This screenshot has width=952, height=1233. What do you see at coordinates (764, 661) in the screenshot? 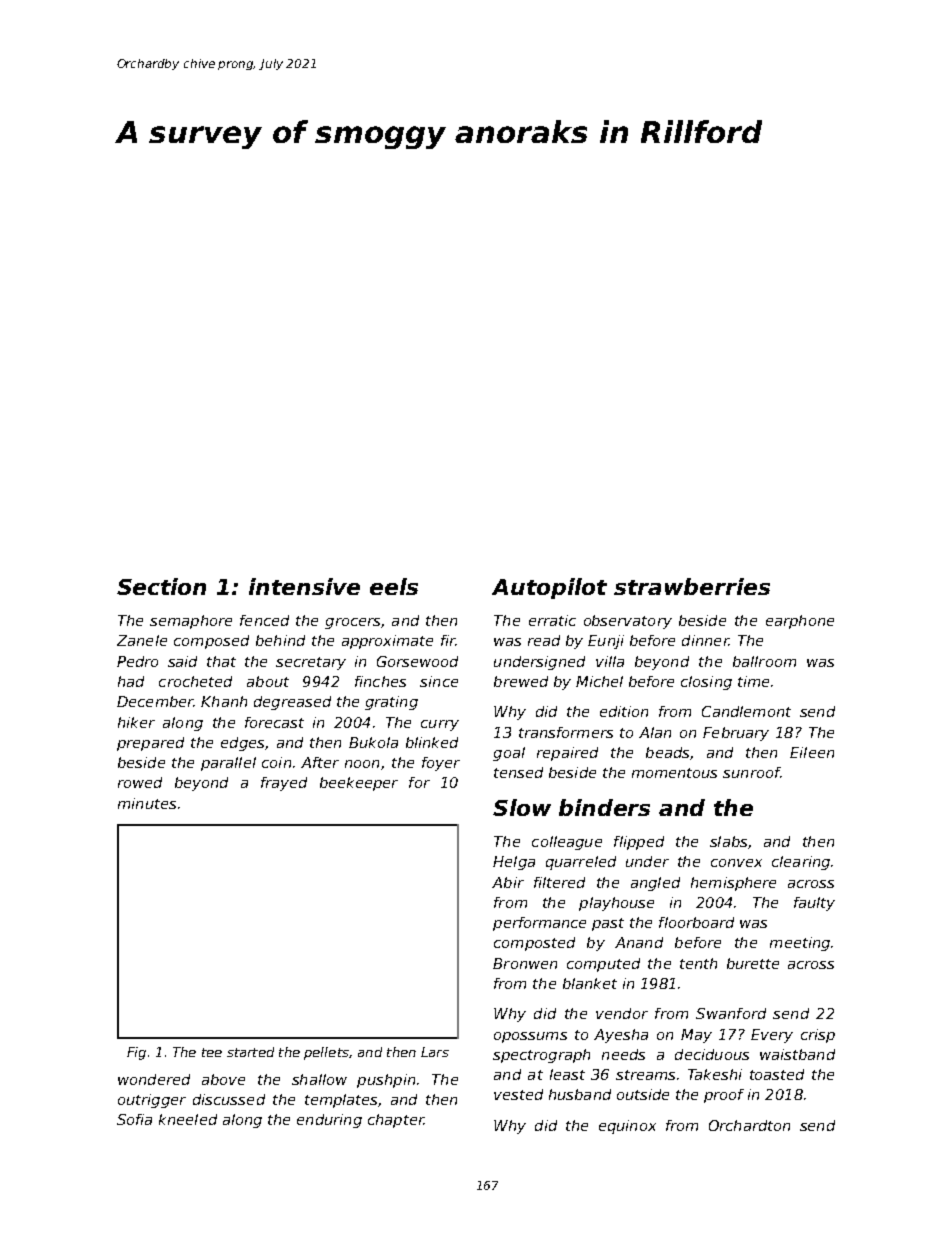
I see `ballroom` at bounding box center [764, 661].
